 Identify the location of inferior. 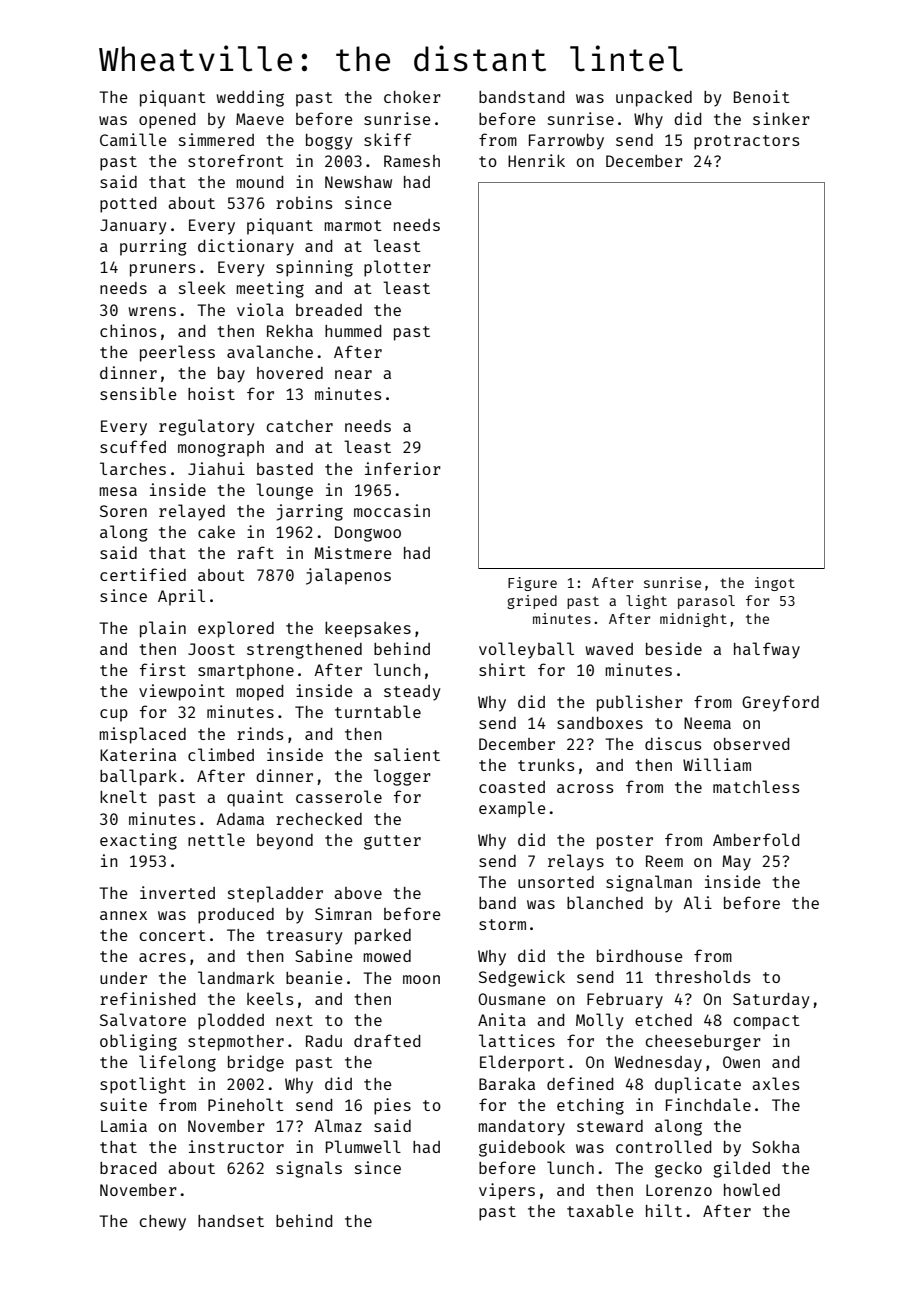
(403, 468).
